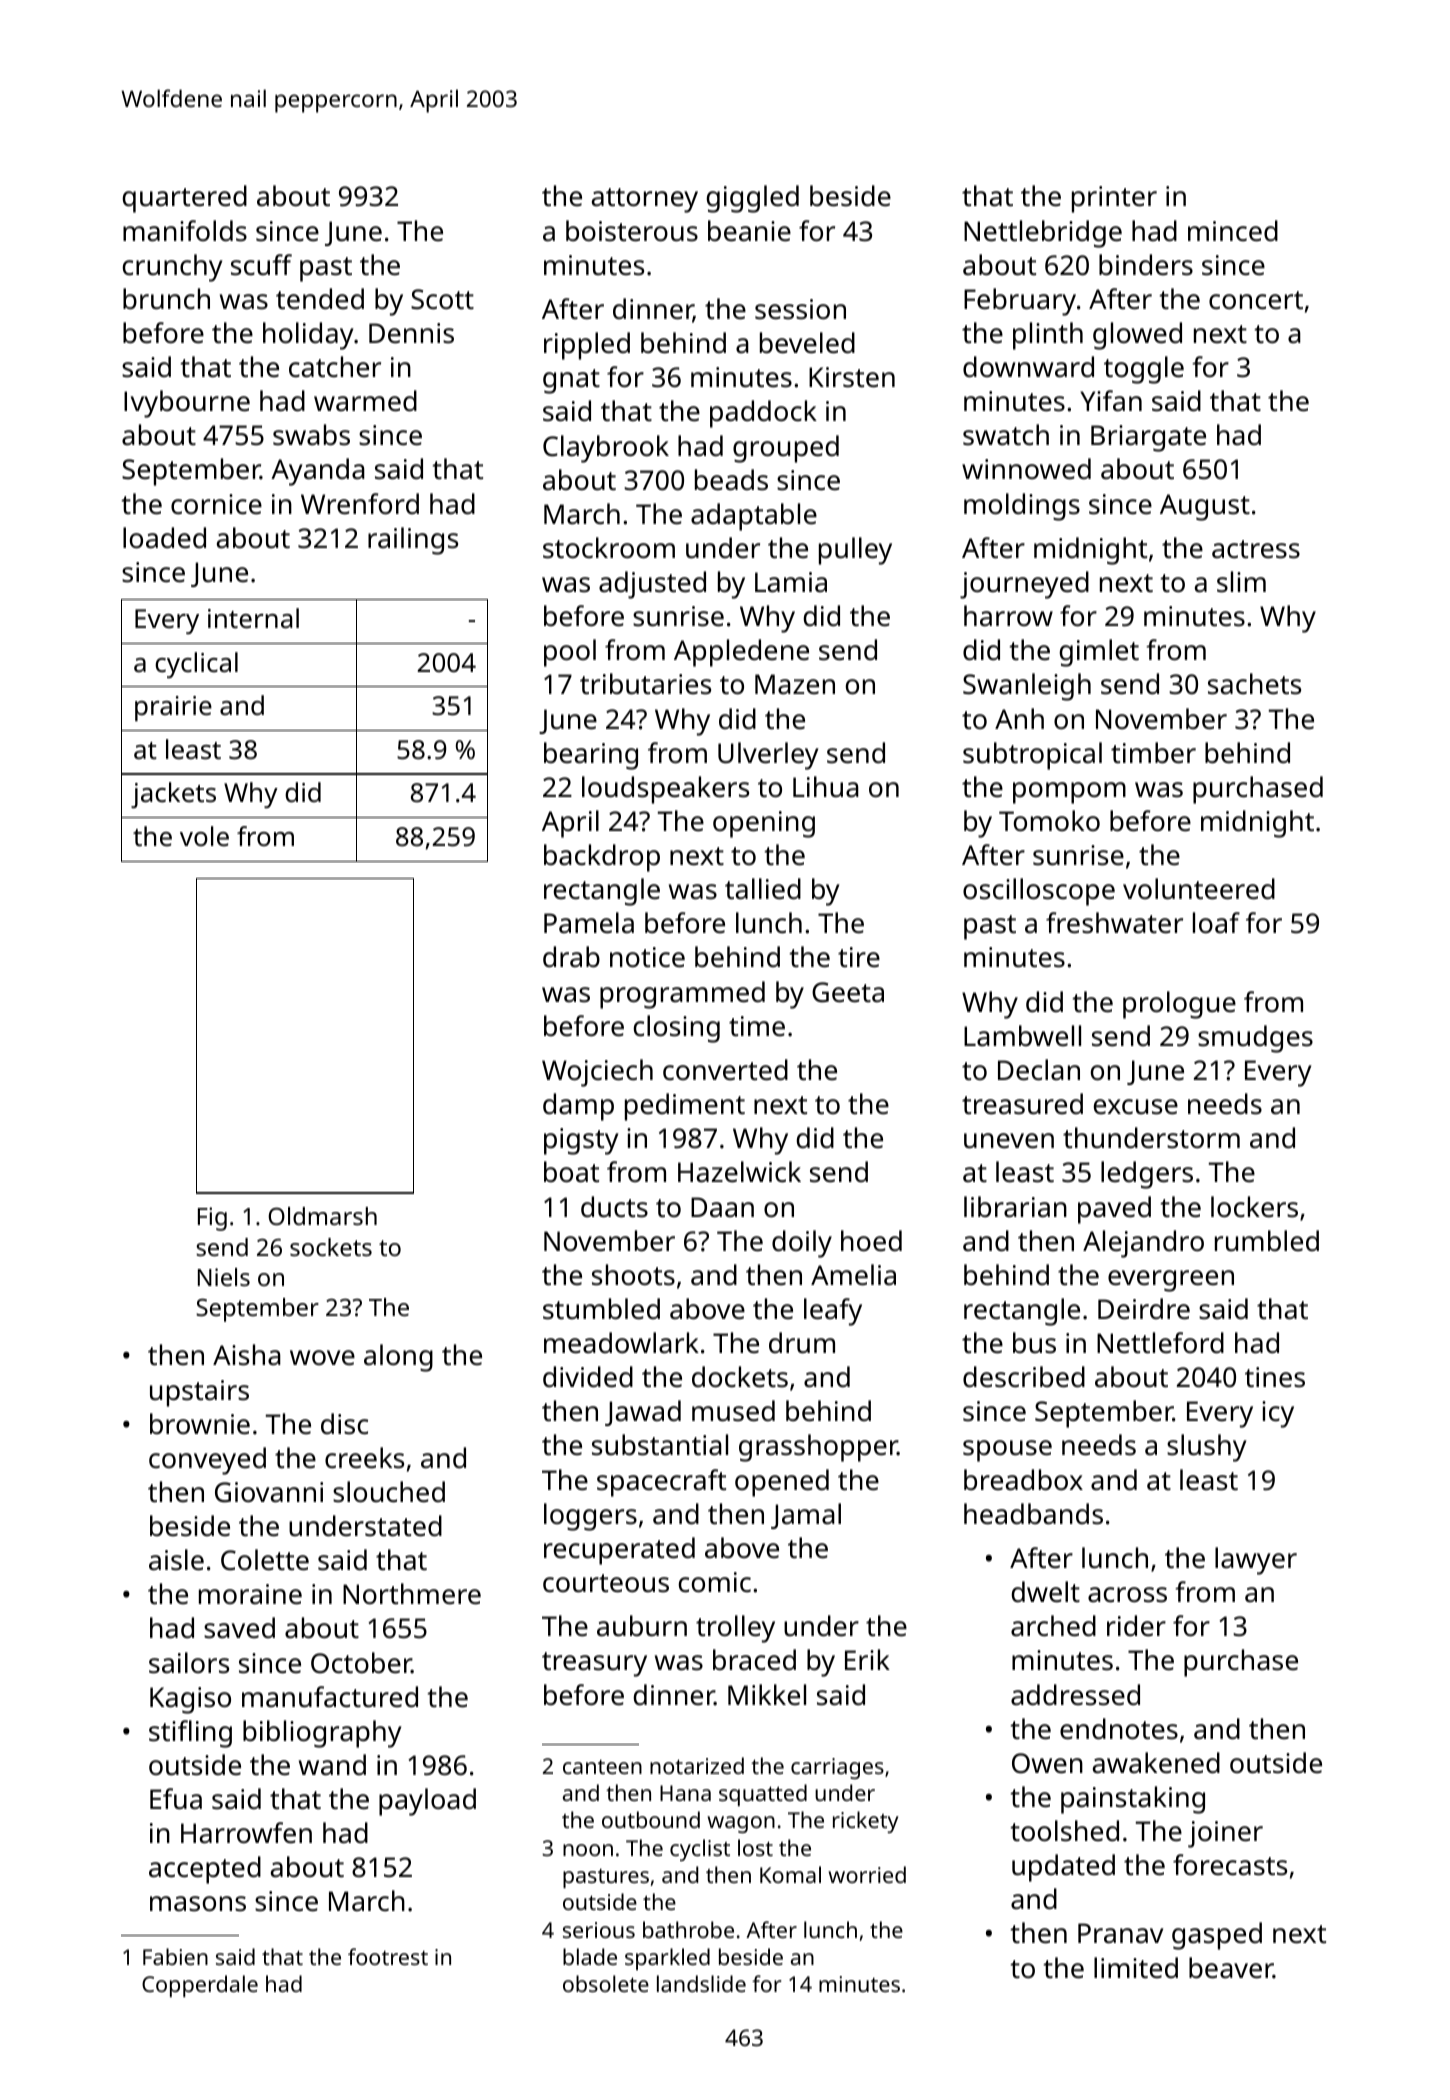  I want to click on downward, so click(1028, 366).
